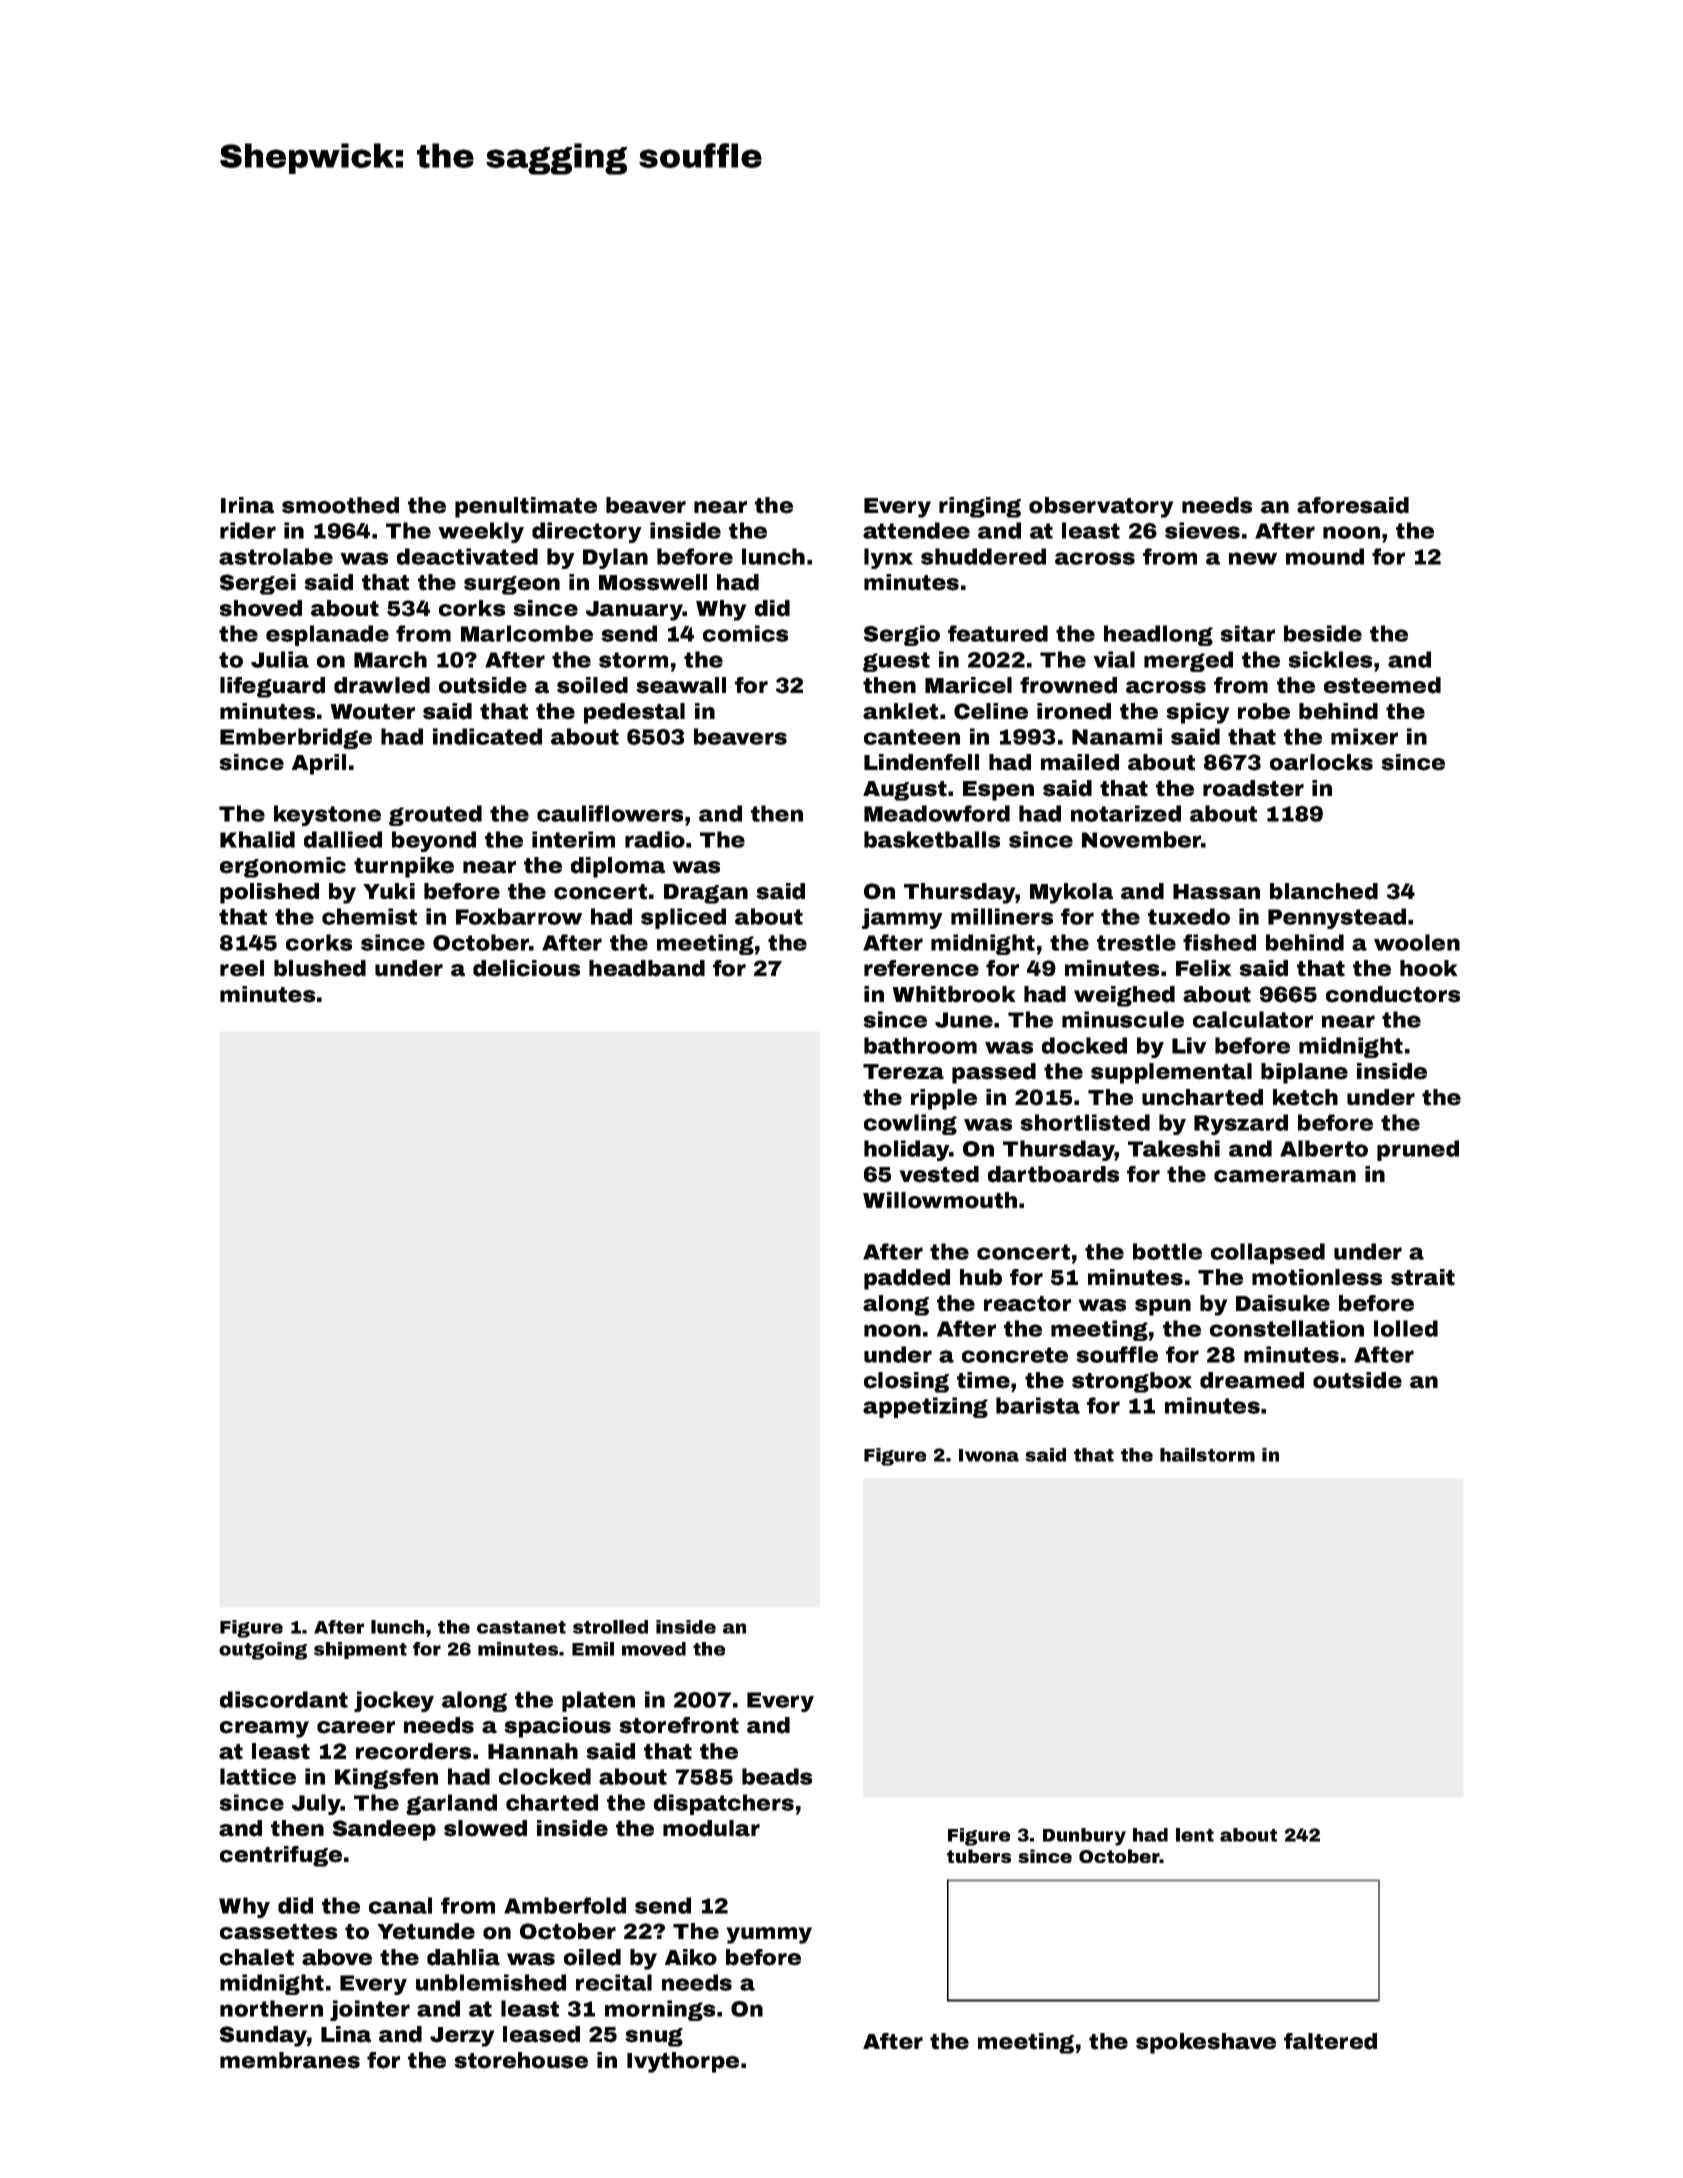  What do you see at coordinates (903, 1072) in the page?
I see `Tereza` at bounding box center [903, 1072].
